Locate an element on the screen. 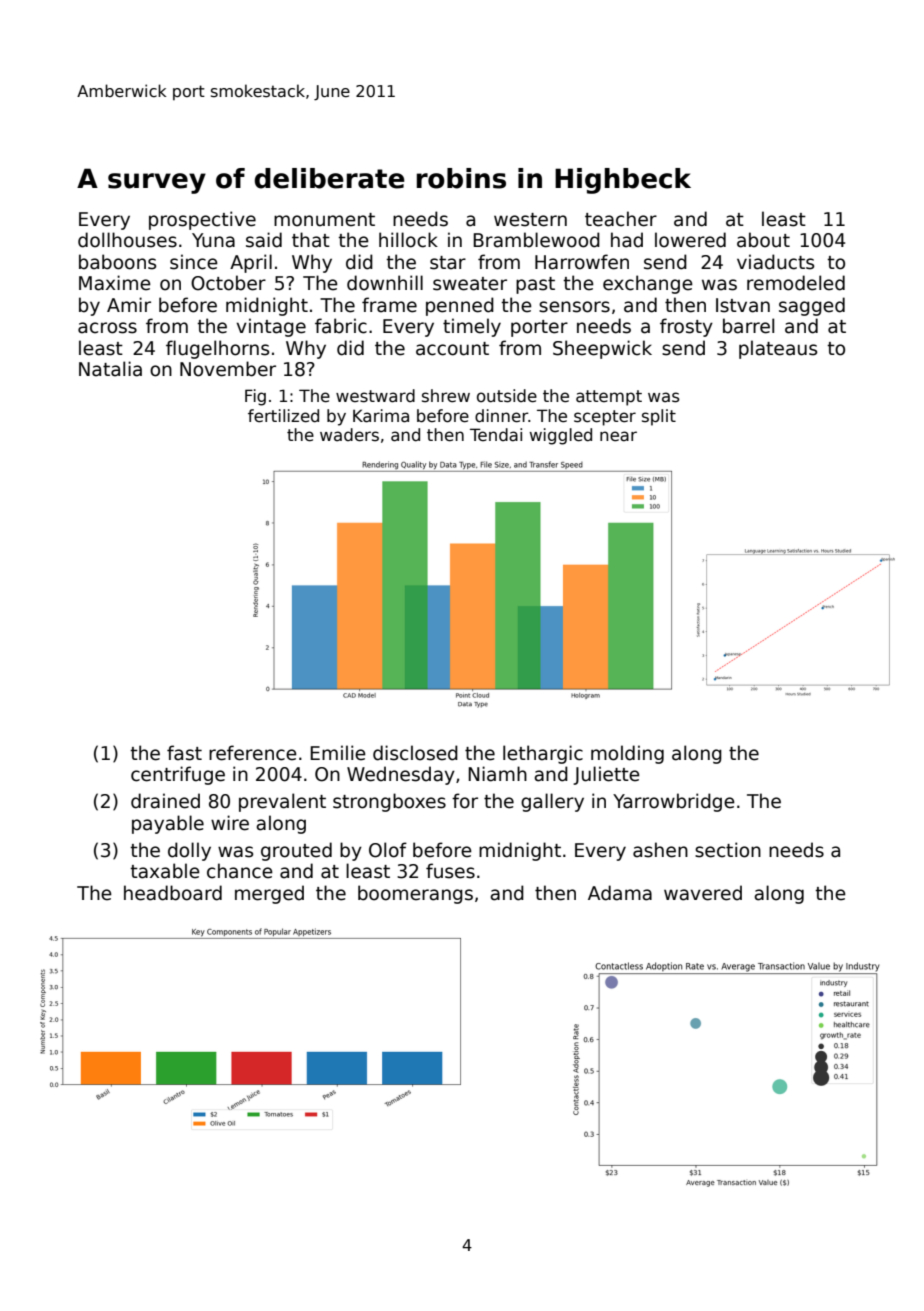 Image resolution: width=924 pixels, height=1311 pixels. headboard is located at coordinates (173, 893).
